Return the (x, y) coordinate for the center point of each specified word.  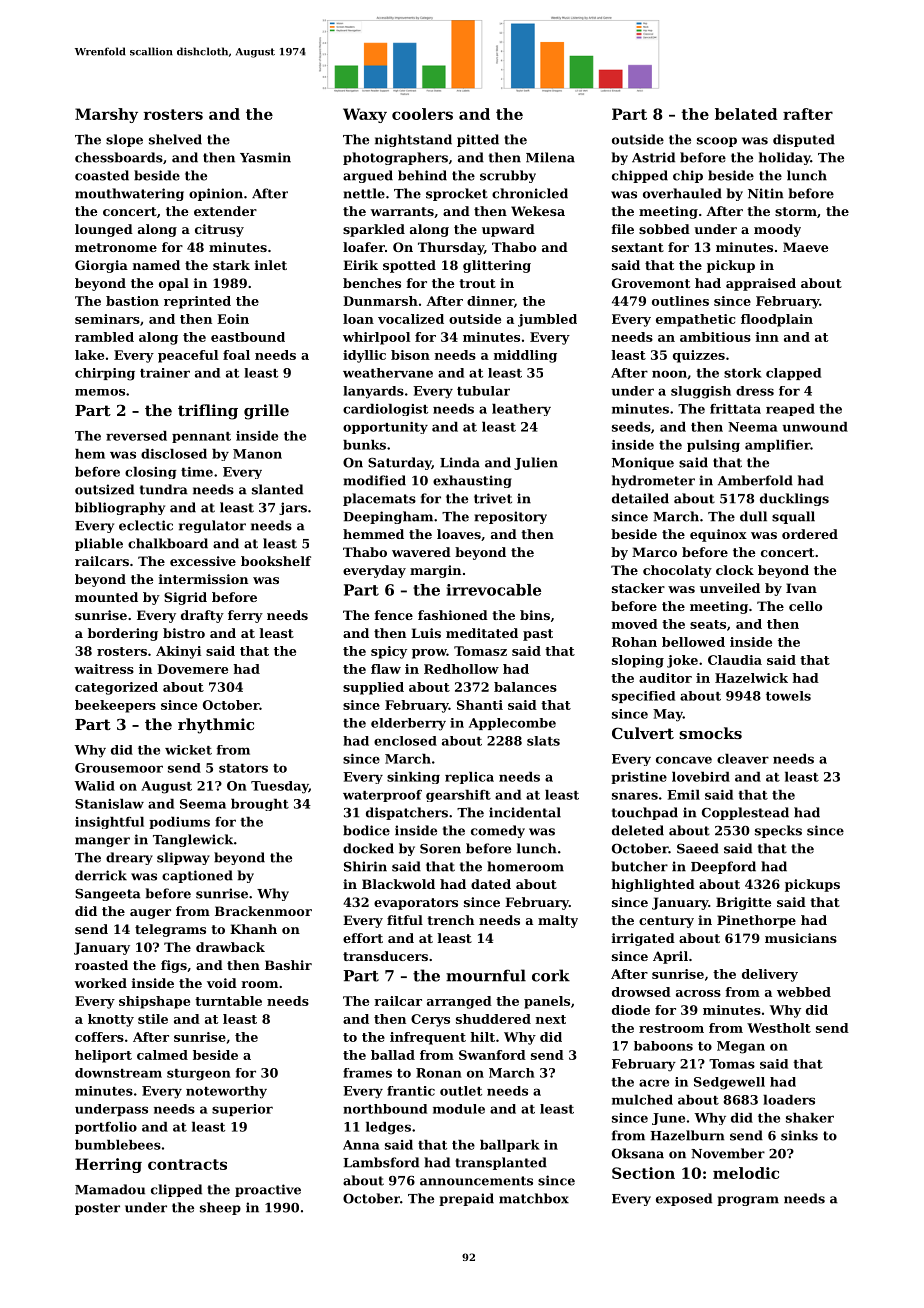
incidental (525, 812)
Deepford (723, 867)
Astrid (653, 157)
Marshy (106, 115)
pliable (99, 544)
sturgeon (199, 1075)
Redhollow (461, 669)
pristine (639, 778)
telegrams (170, 930)
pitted (478, 140)
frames (367, 1073)
